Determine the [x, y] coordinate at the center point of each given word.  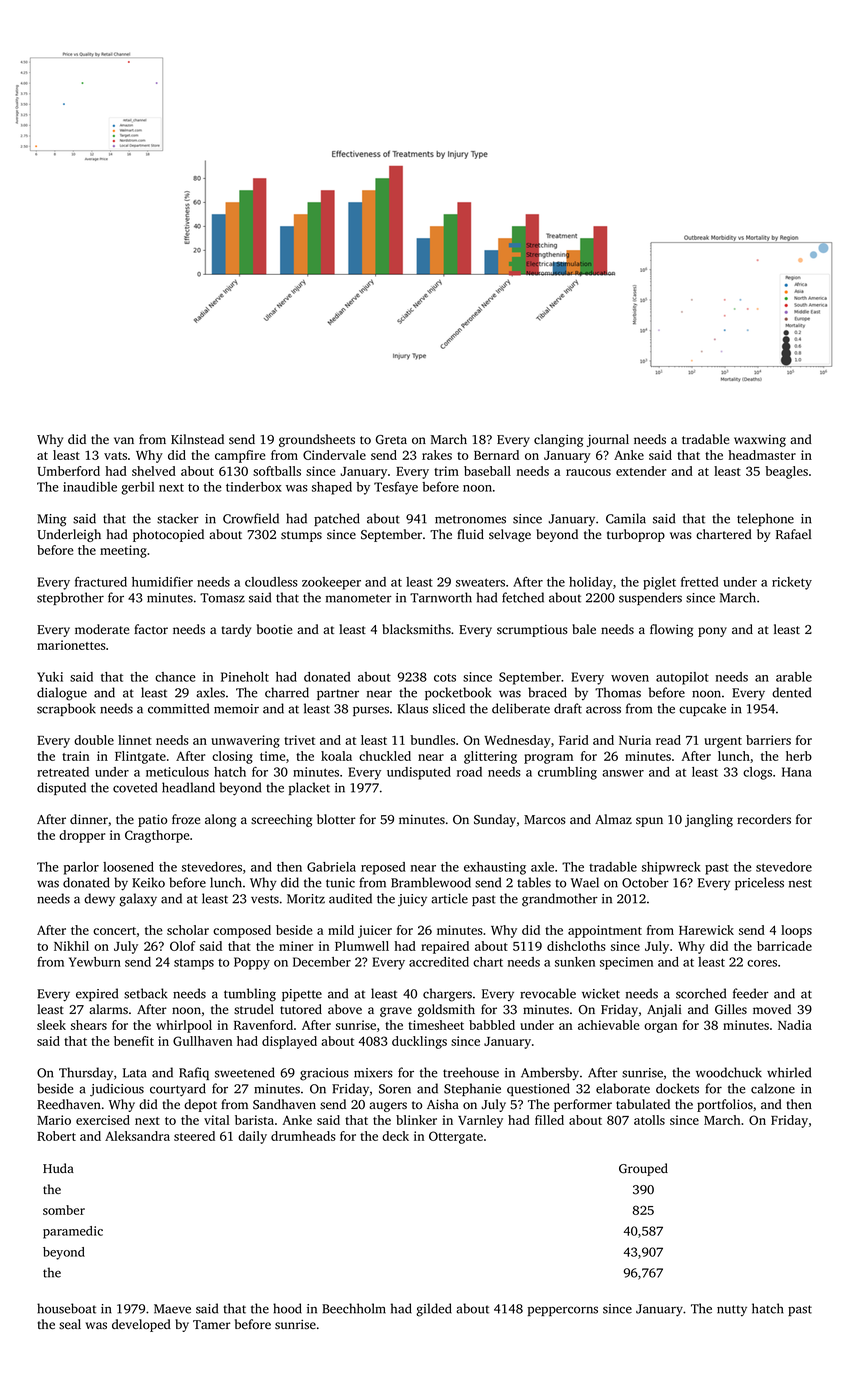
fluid [470, 534]
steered [194, 1136]
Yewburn [95, 962]
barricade [784, 946]
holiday [591, 583]
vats [115, 456]
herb [799, 756]
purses [371, 711]
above [345, 1009]
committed [178, 708]
